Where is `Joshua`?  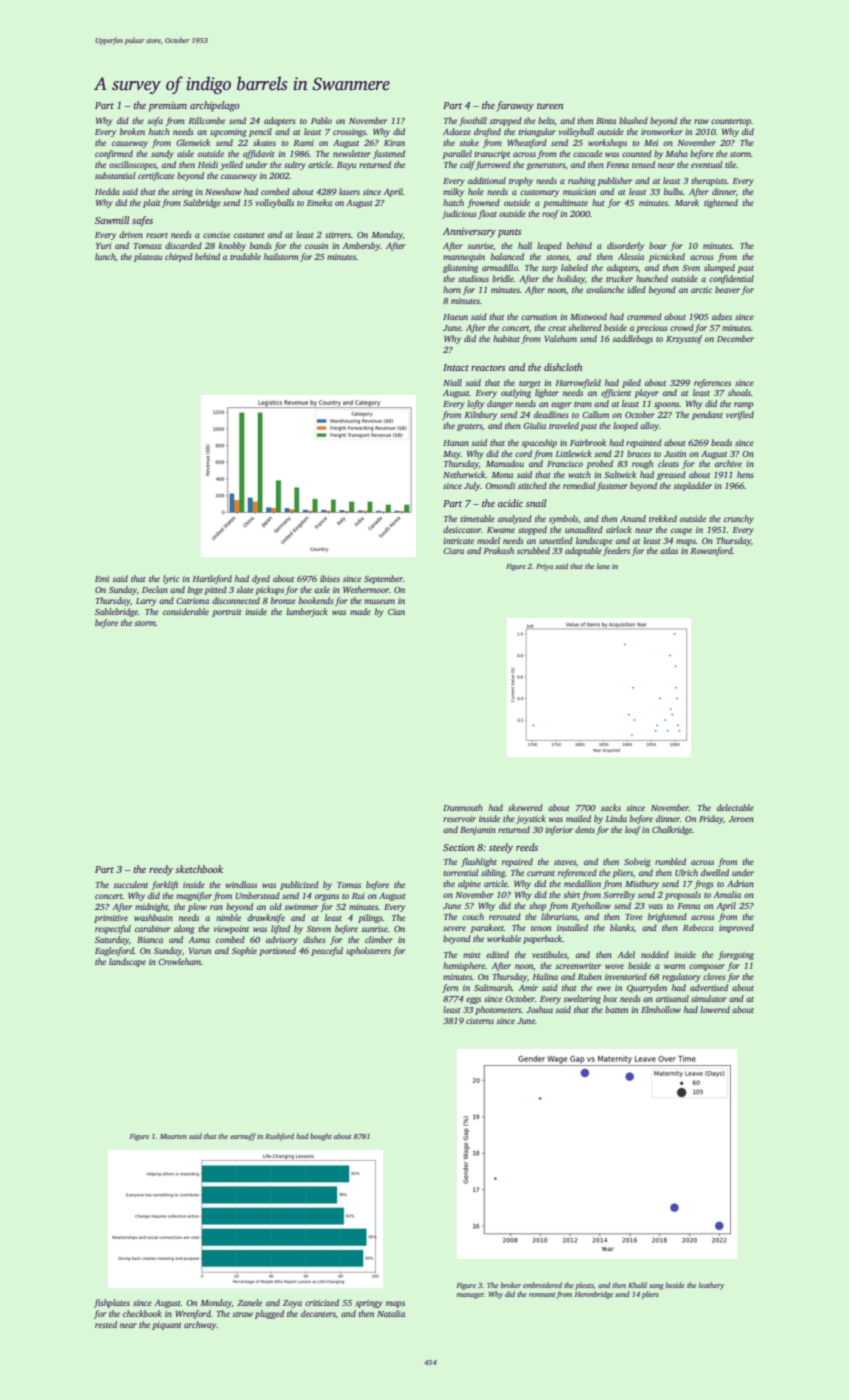
Joshua is located at coordinates (539, 1009).
